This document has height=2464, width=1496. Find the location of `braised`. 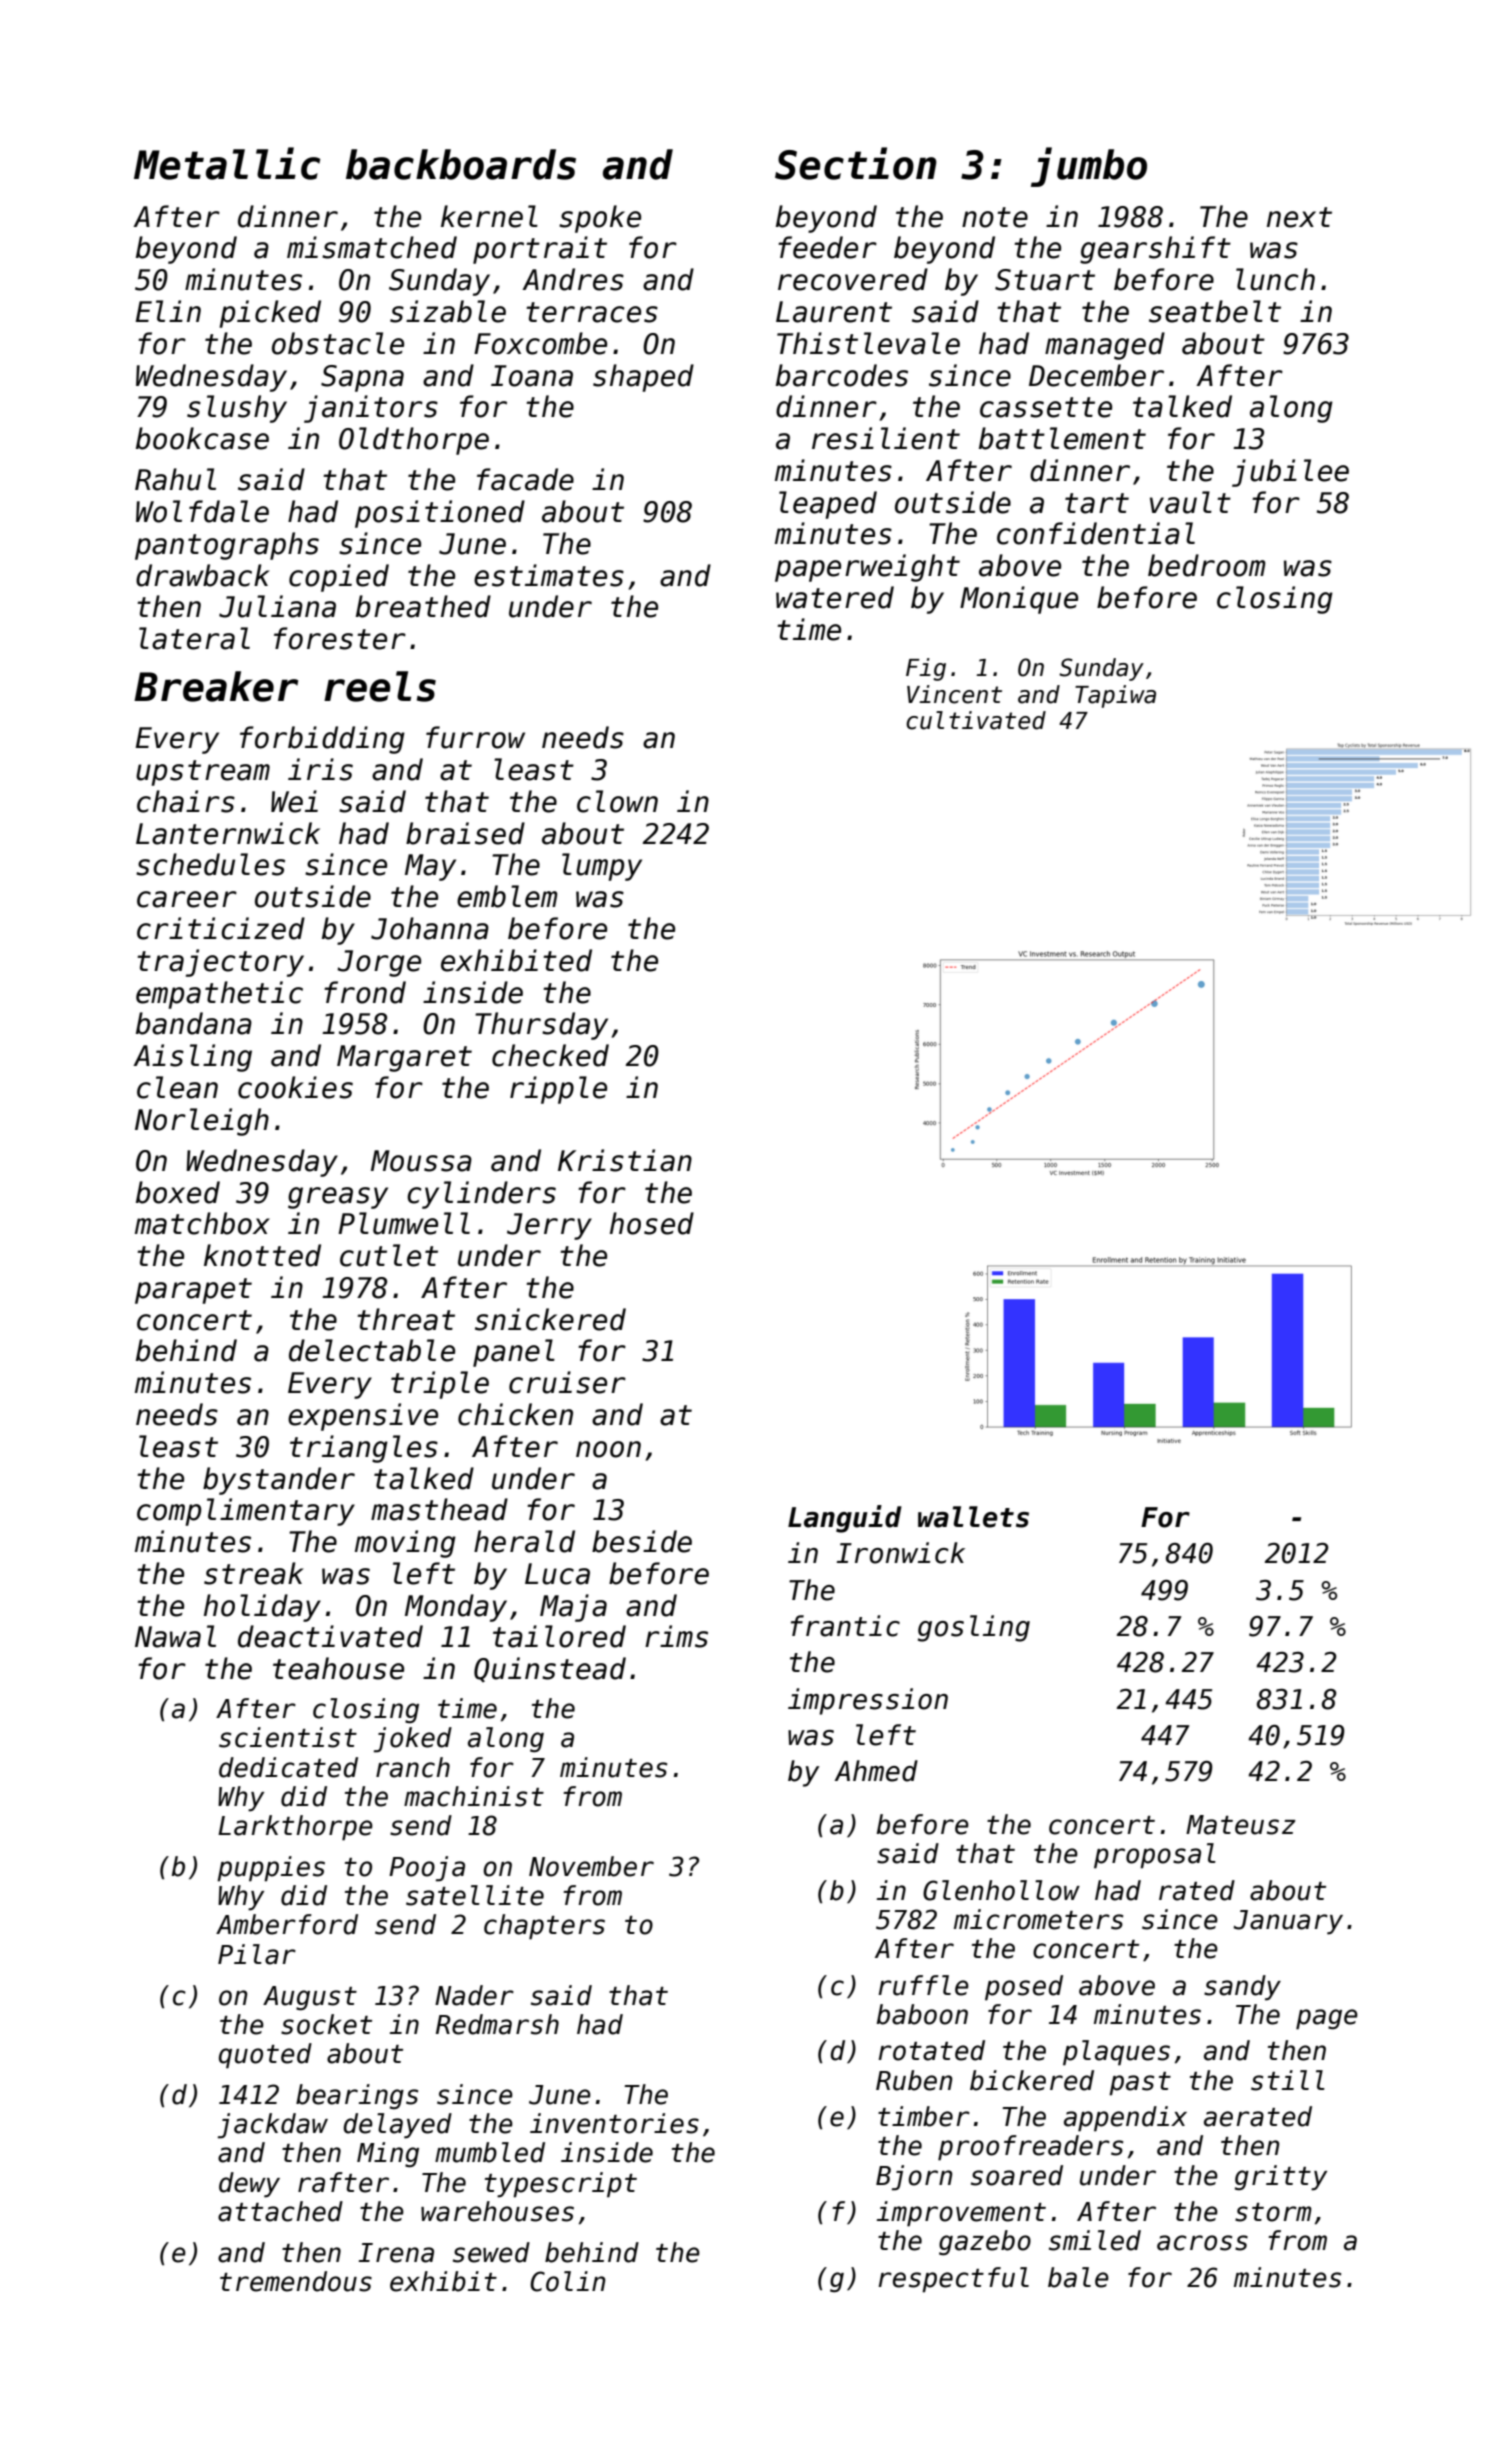

braised is located at coordinates (465, 833).
